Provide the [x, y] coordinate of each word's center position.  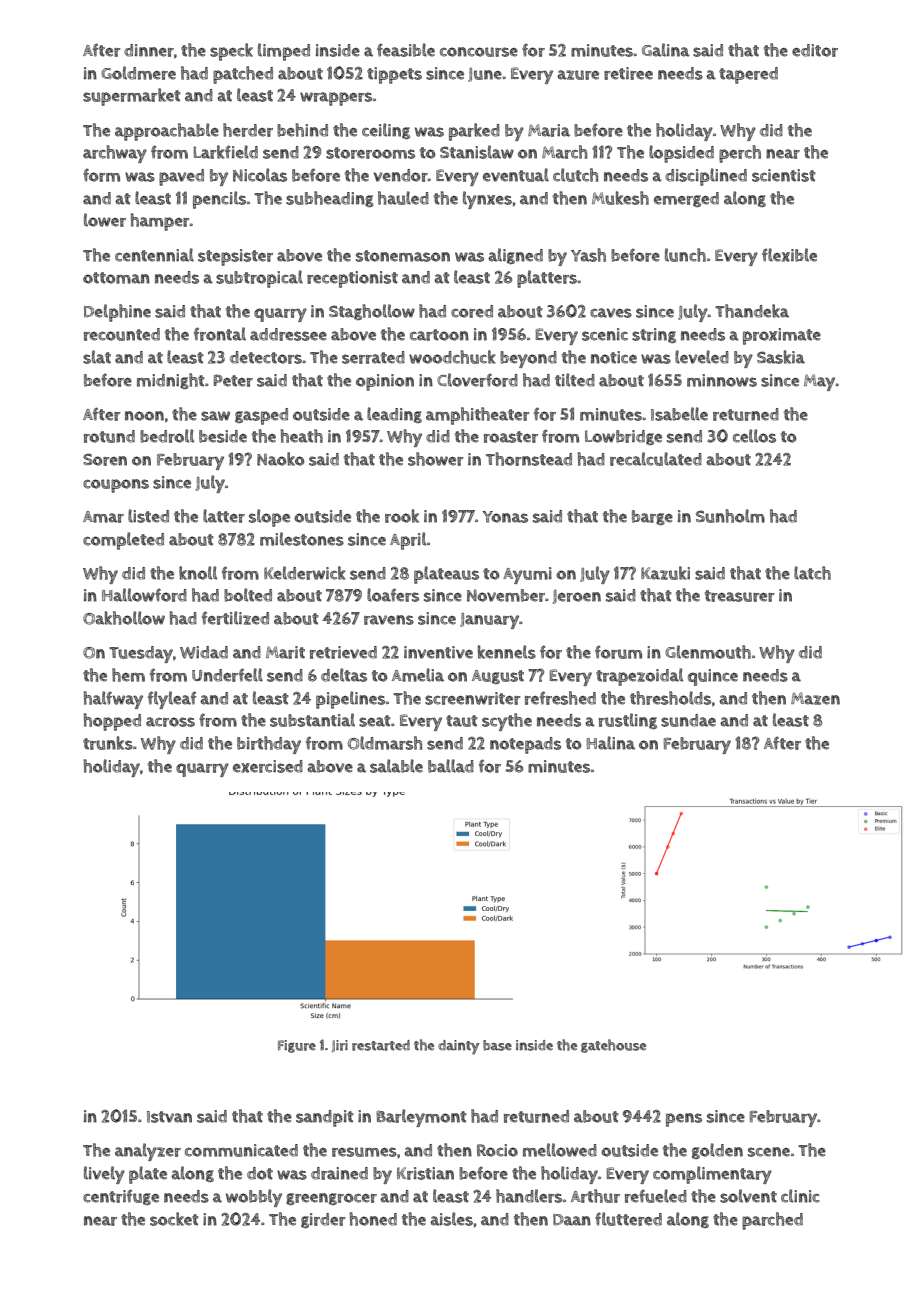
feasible [406, 50]
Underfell [227, 675]
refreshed [560, 698]
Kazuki [665, 573]
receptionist [352, 279]
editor [815, 50]
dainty [458, 1047]
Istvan [169, 1117]
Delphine [117, 313]
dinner [149, 50]
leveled [702, 357]
